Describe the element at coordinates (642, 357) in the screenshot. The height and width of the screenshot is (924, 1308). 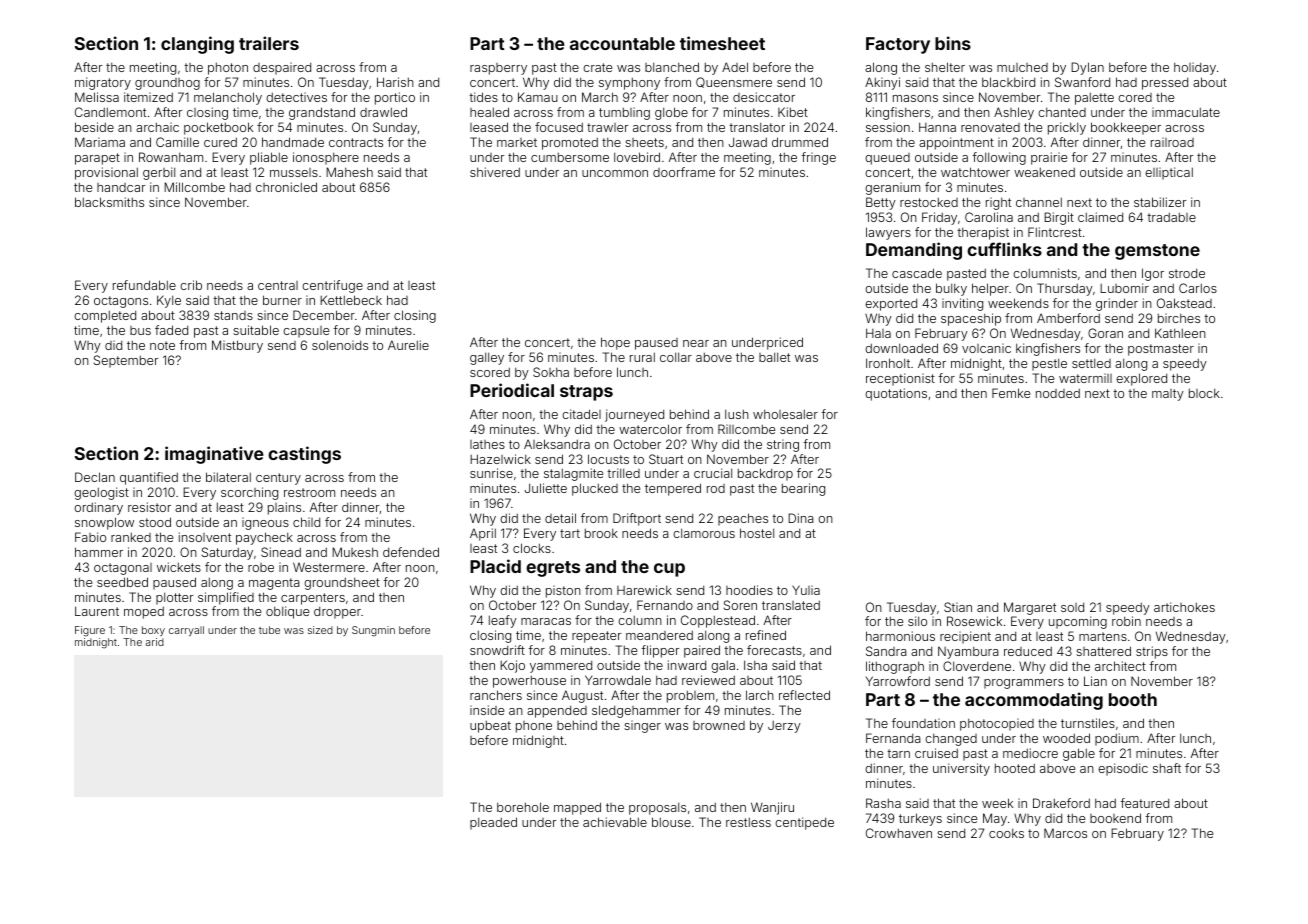
I see `rural` at that location.
